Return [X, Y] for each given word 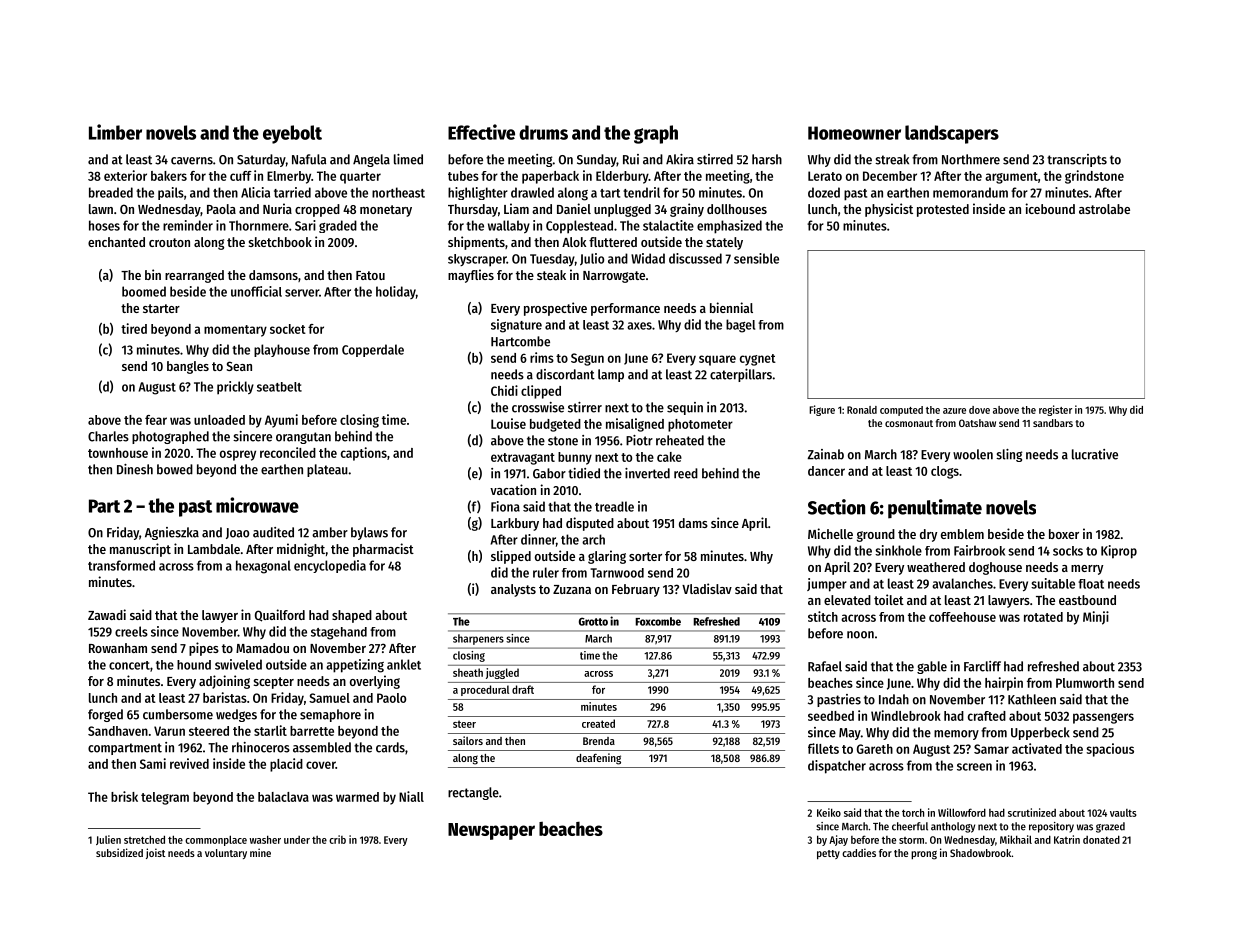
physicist [889, 210]
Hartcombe [520, 341]
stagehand [339, 633]
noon [860, 635]
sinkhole [898, 550]
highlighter [478, 193]
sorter [645, 556]
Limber [115, 132]
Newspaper [491, 831]
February [636, 590]
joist [156, 853]
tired [134, 328]
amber [330, 532]
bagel [740, 326]
